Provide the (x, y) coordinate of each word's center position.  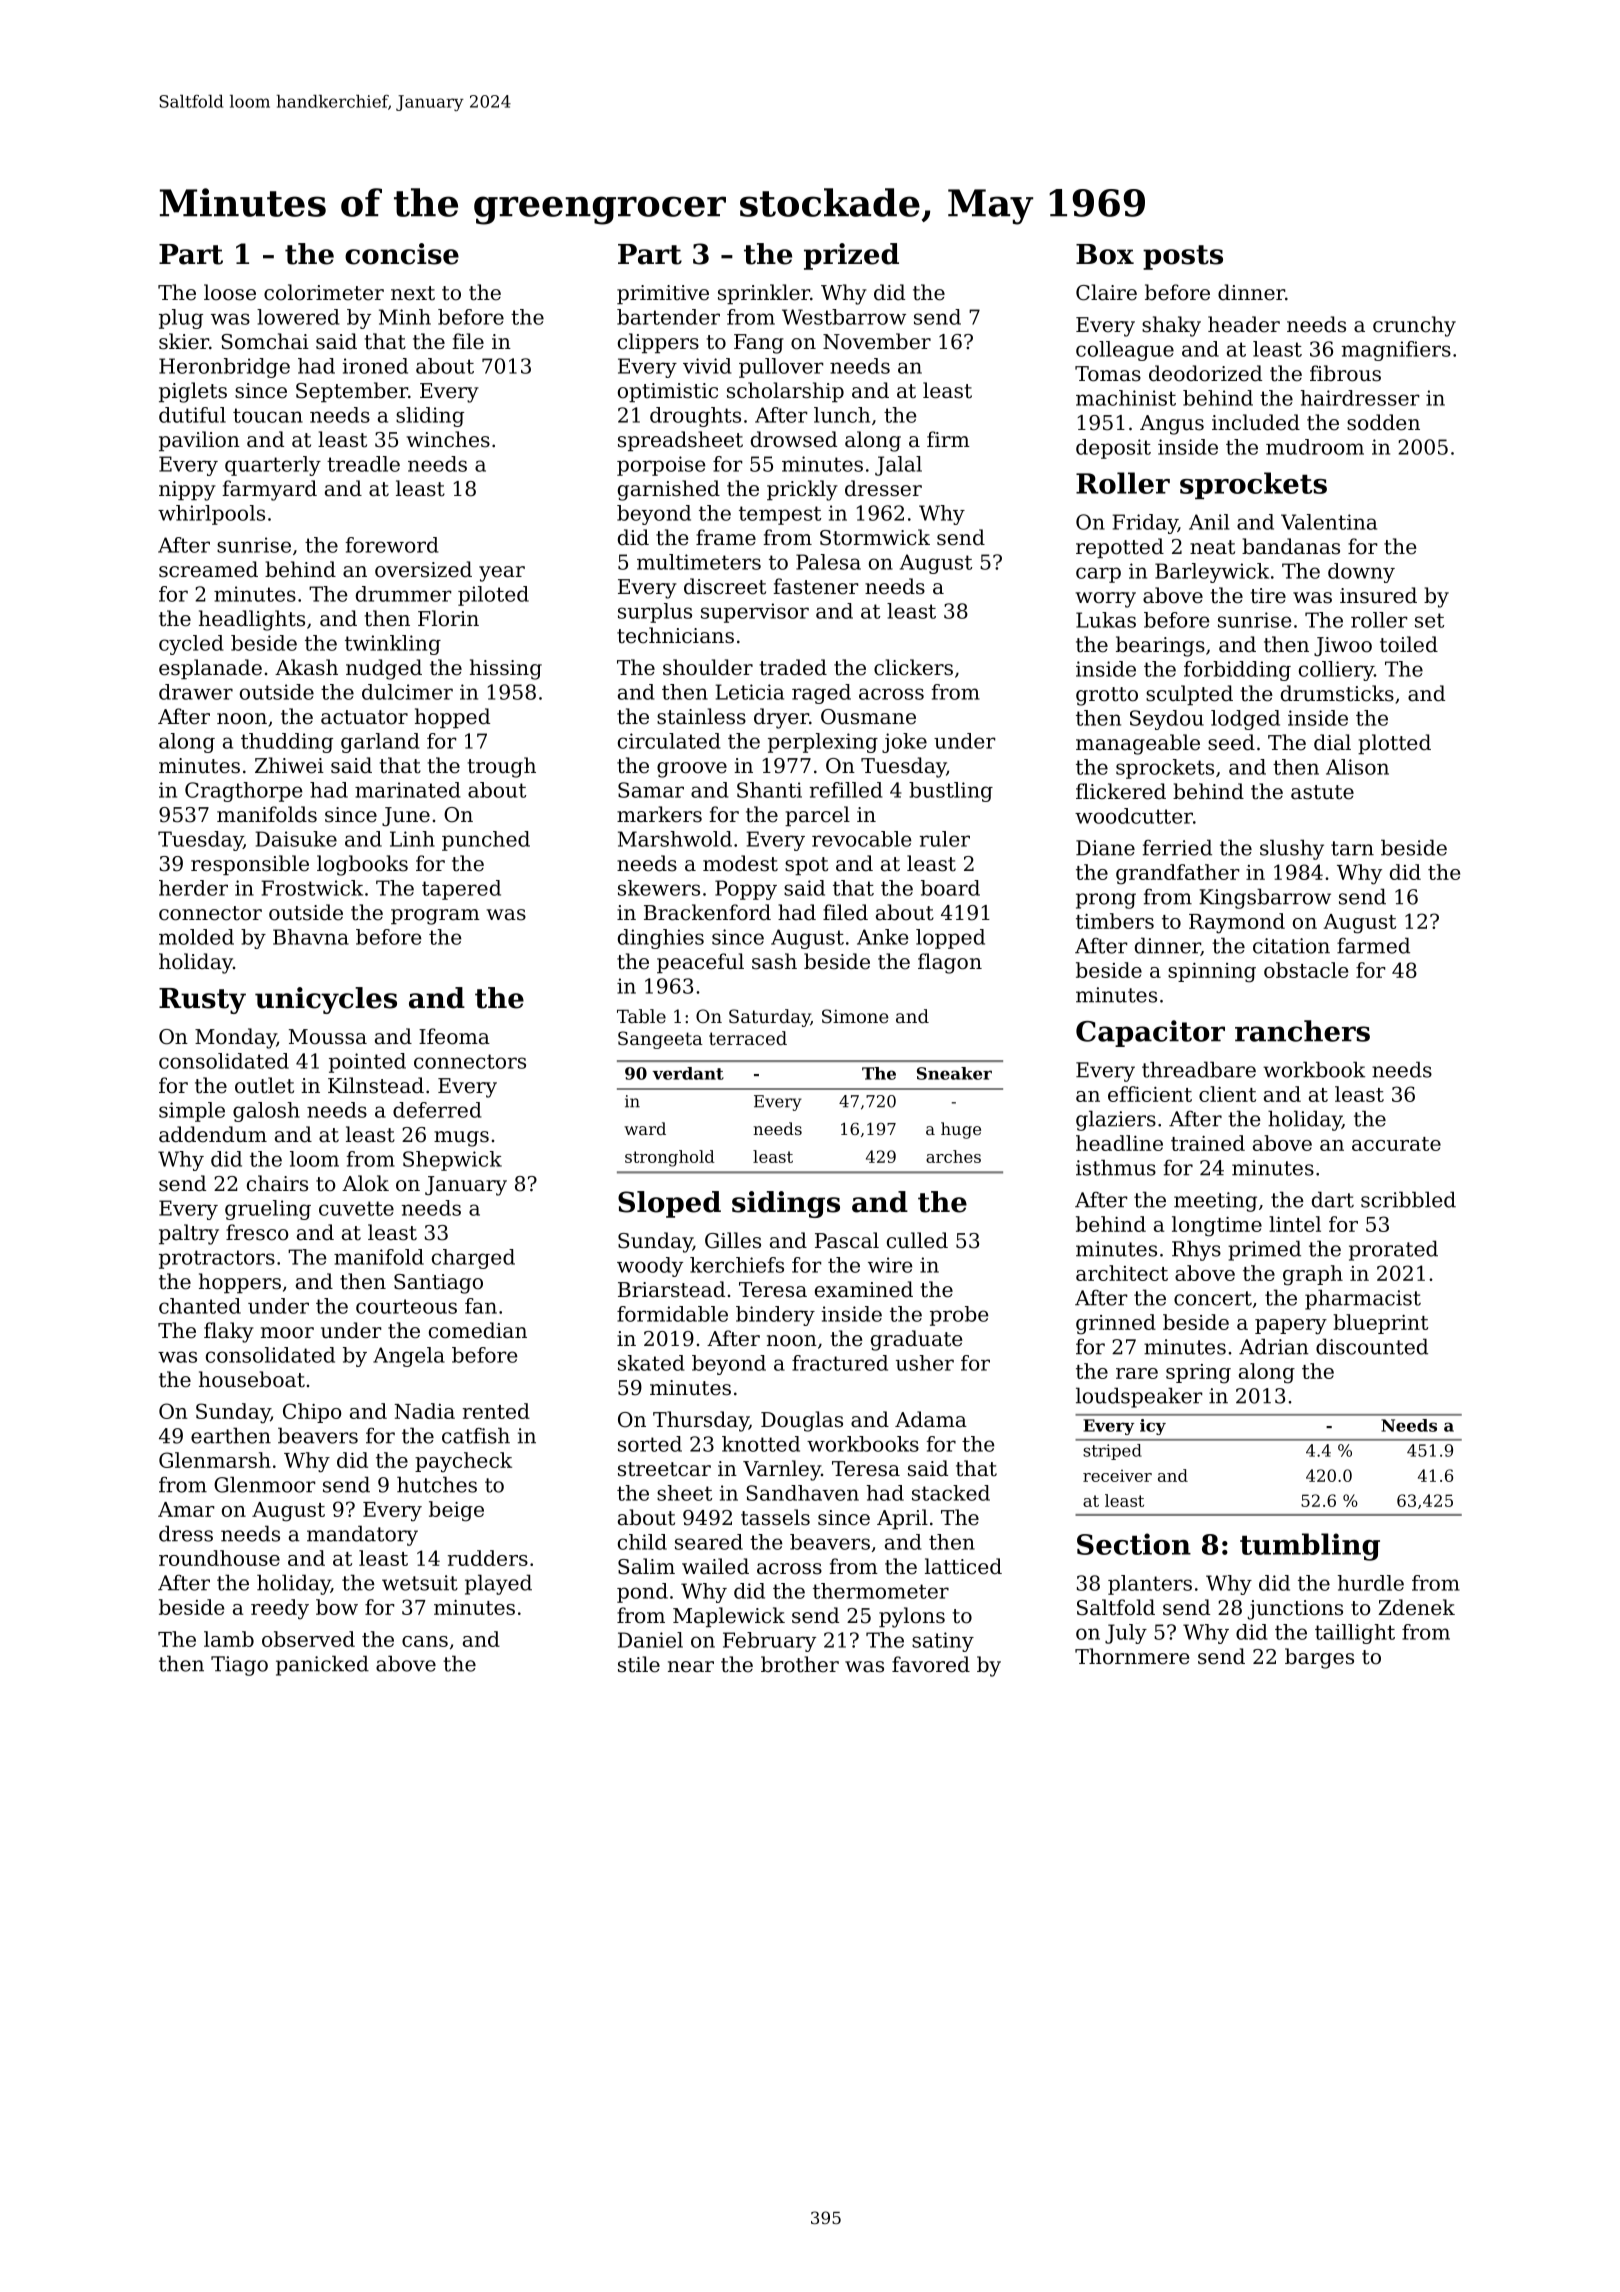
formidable (672, 1314)
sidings (786, 1204)
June (406, 816)
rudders (488, 1558)
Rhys (1196, 1250)
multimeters (699, 562)
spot (806, 866)
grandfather (1178, 874)
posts (1183, 257)
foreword (392, 545)
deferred (437, 1110)
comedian (478, 1330)
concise (402, 254)
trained (1208, 1143)
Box (1105, 254)
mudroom (1315, 447)
